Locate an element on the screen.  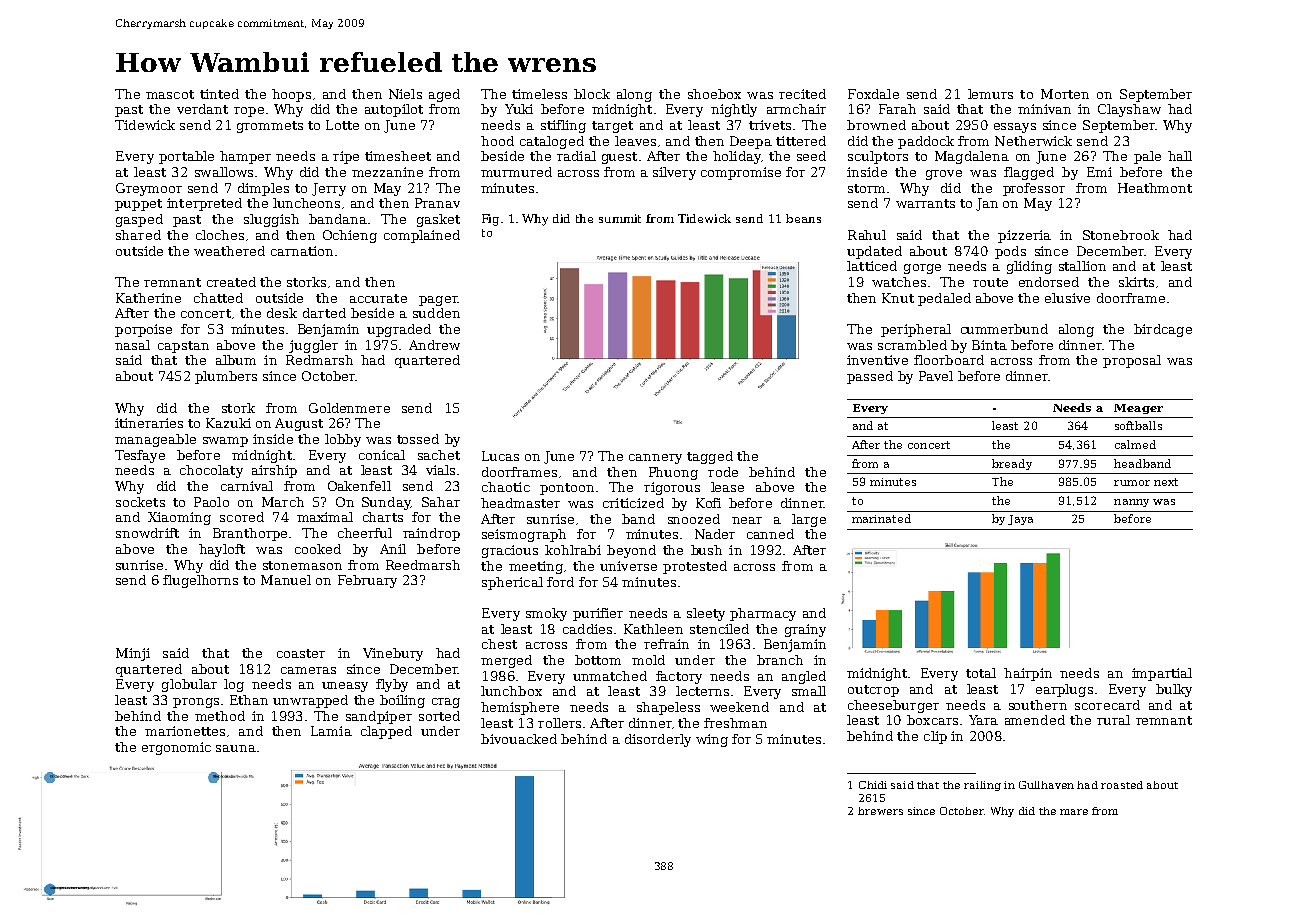
freshman is located at coordinates (735, 723).
